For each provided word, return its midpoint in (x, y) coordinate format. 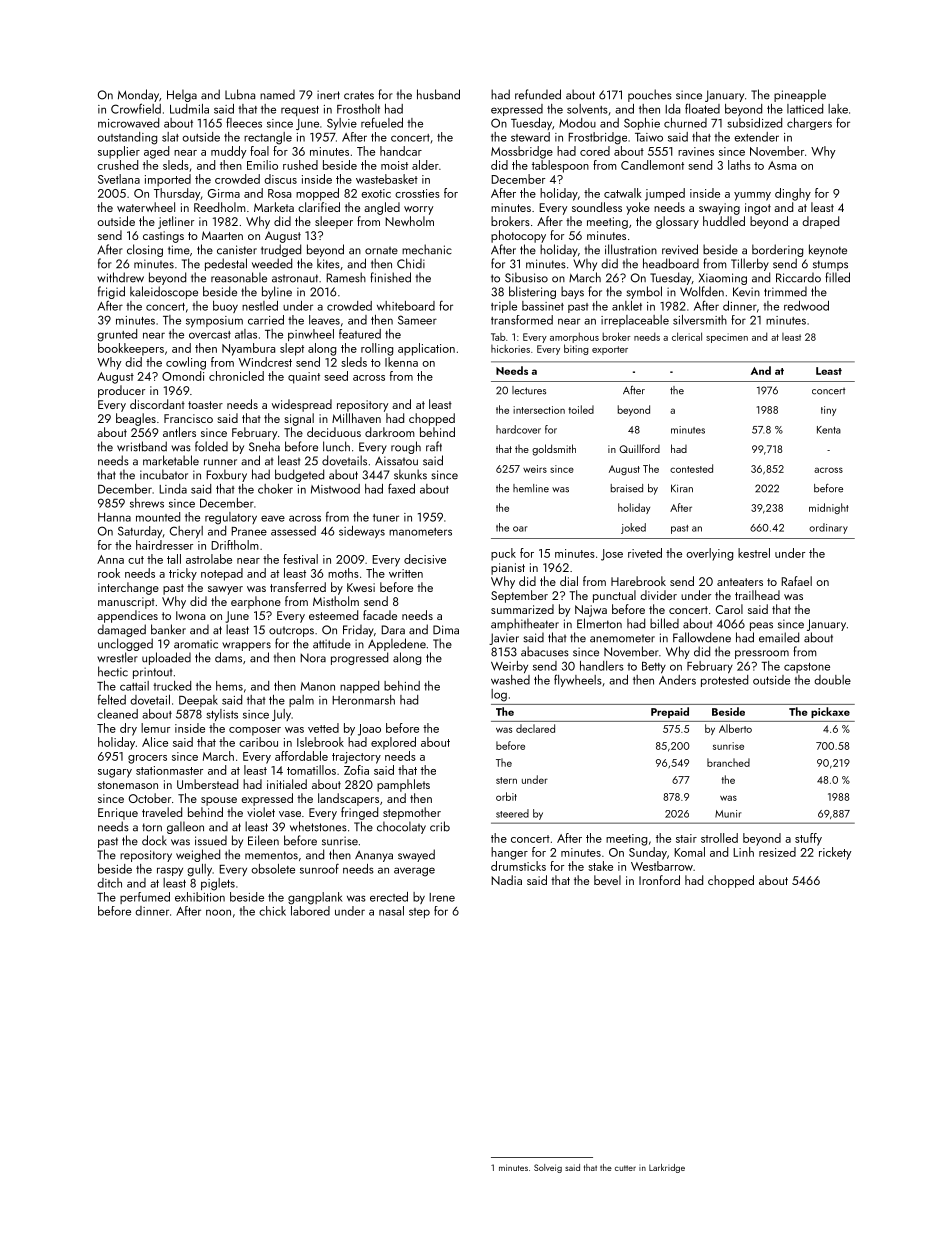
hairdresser (164, 545)
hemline (531, 488)
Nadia (506, 880)
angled (382, 208)
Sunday (648, 853)
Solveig (548, 1168)
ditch (109, 883)
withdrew (120, 277)
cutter (625, 1168)
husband (438, 94)
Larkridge (667, 1168)
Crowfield (136, 108)
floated (702, 108)
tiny (828, 411)
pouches (650, 95)
